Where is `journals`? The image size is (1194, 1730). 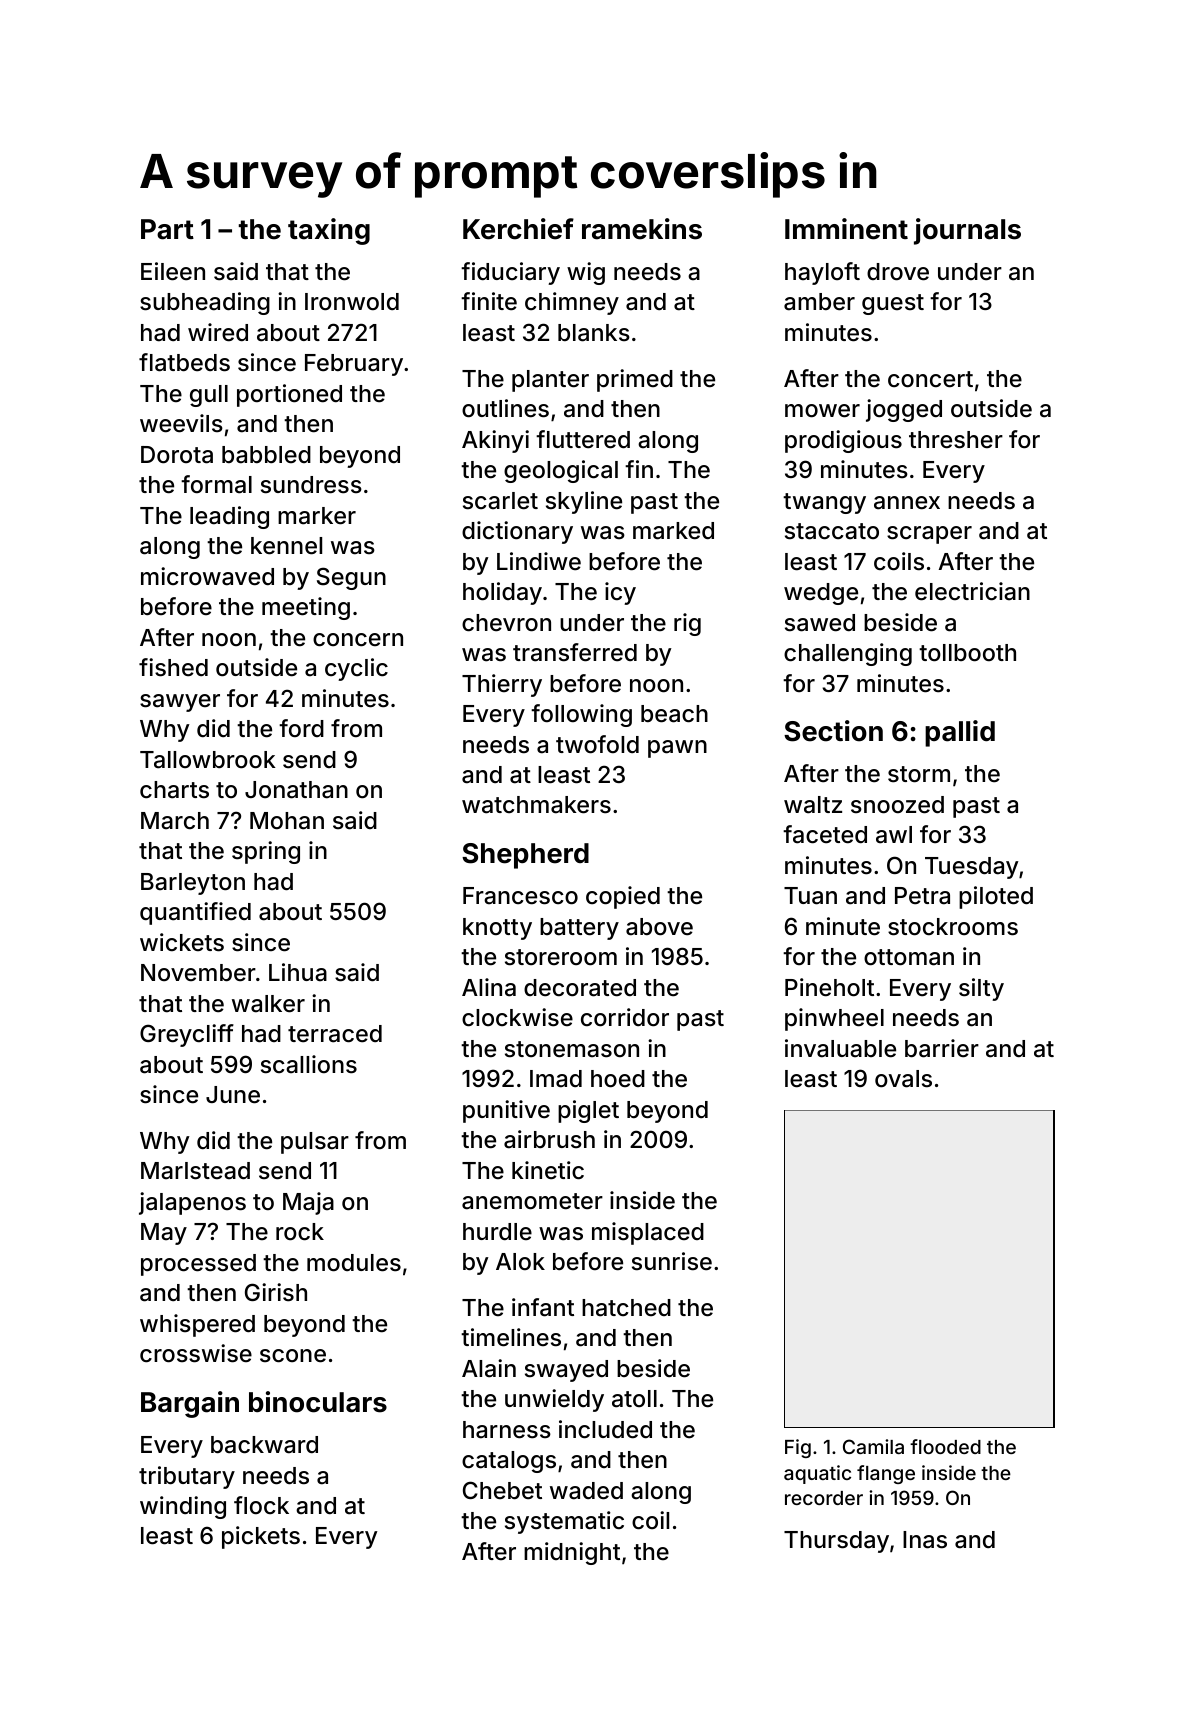 journals is located at coordinates (967, 231).
